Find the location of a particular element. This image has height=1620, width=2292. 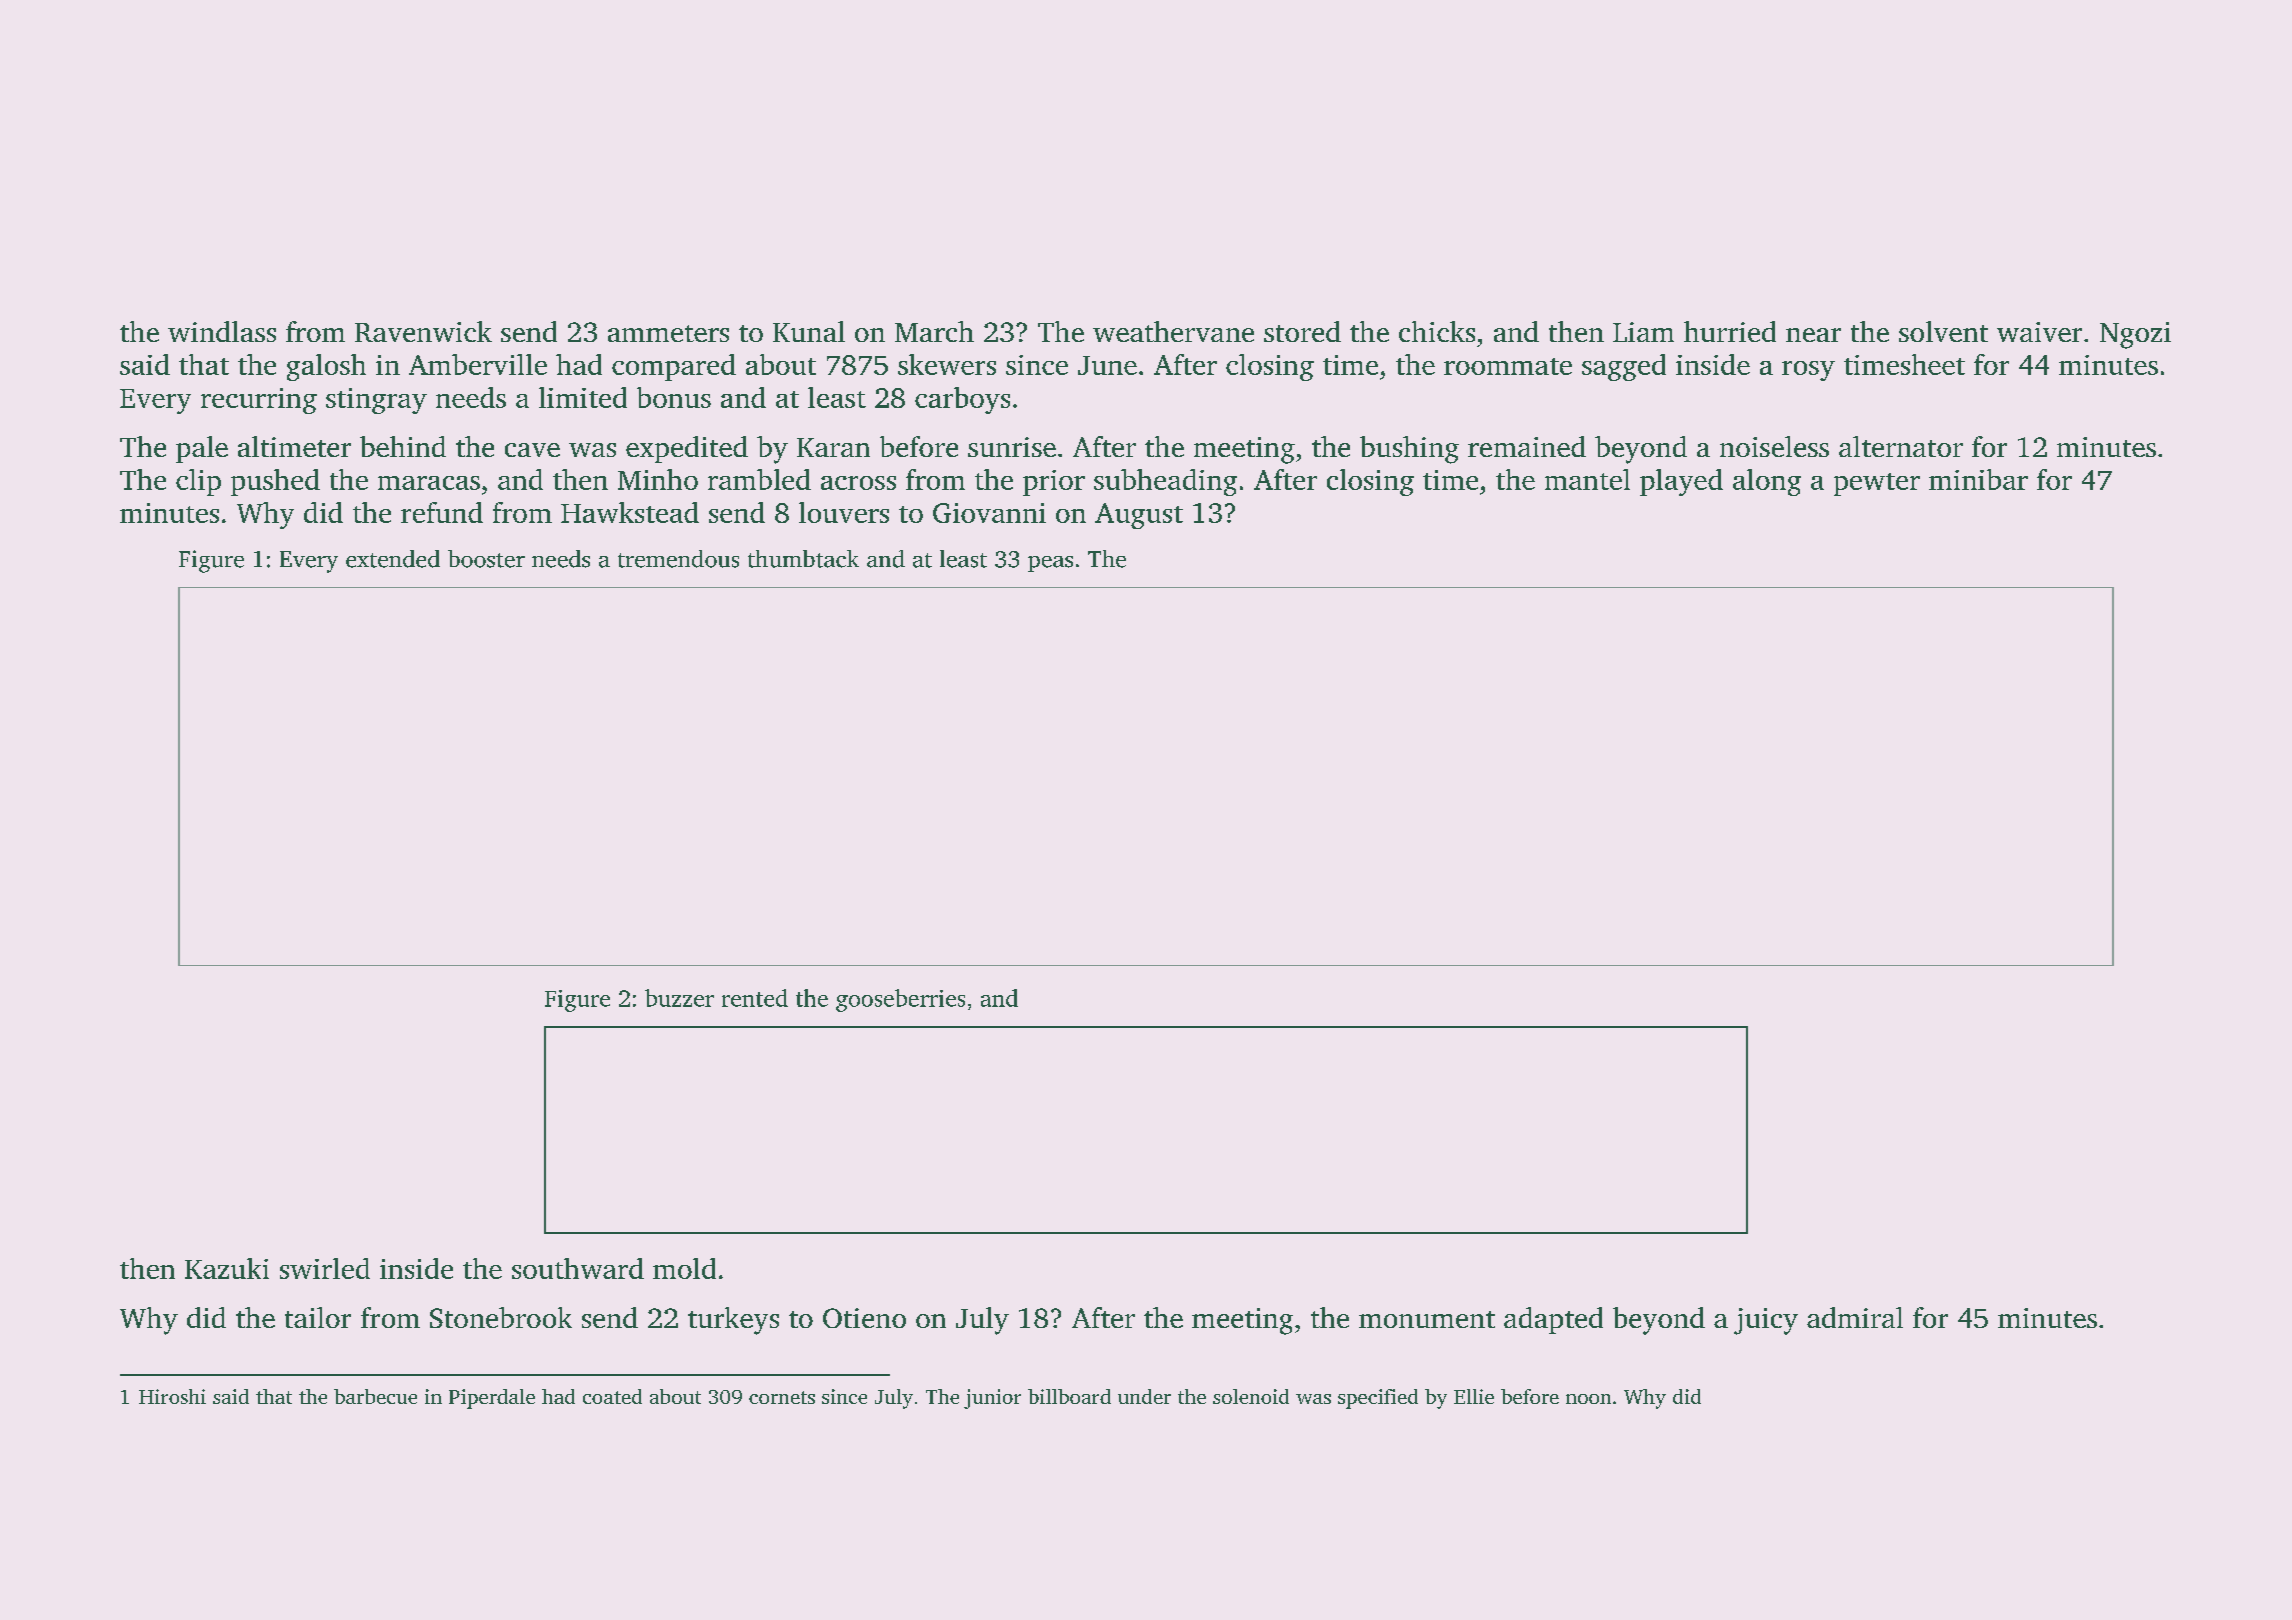

pewter is located at coordinates (1877, 484).
